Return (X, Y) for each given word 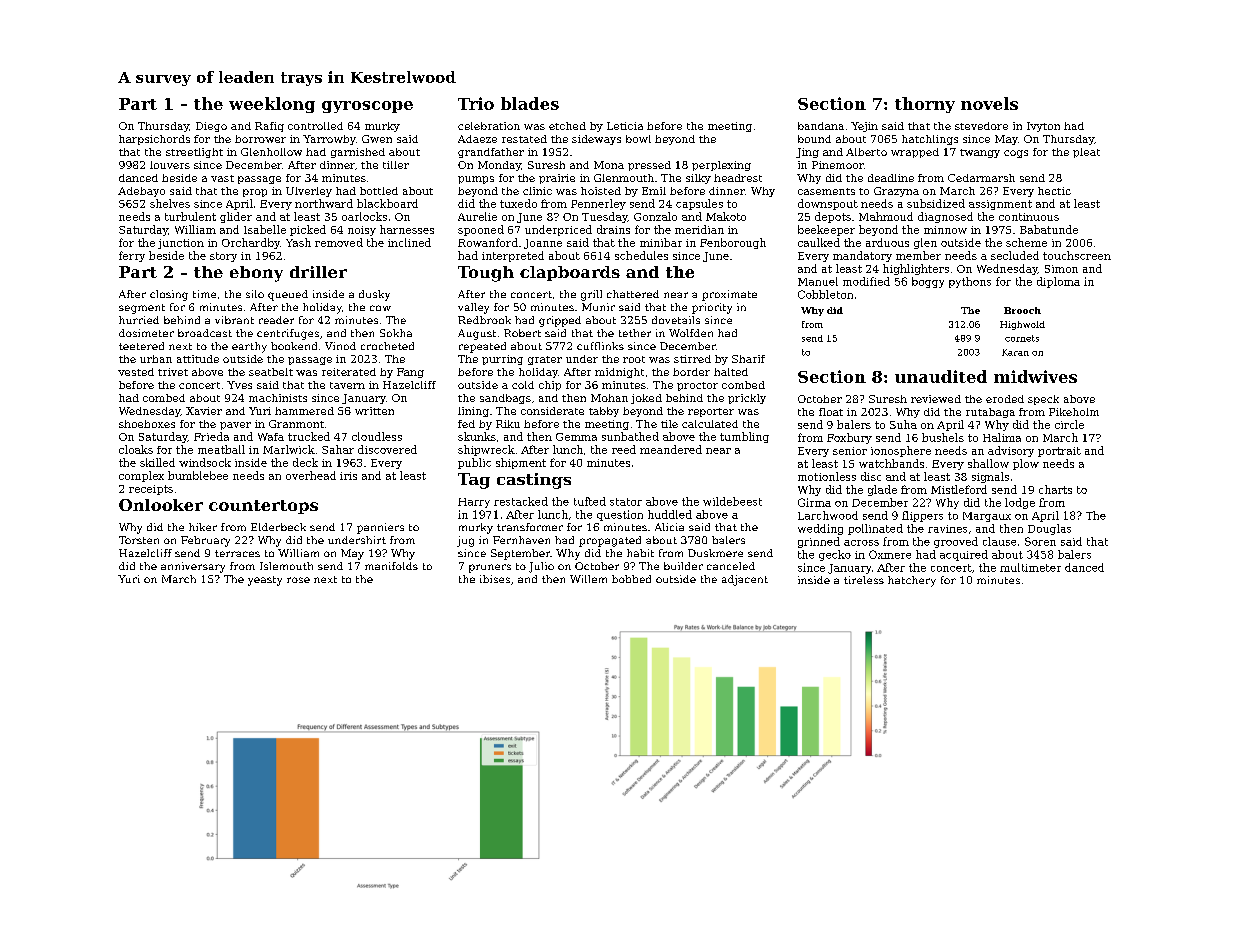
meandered (671, 449)
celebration (489, 126)
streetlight (194, 153)
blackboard (387, 203)
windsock (205, 462)
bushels (943, 437)
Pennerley (598, 204)
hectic (1054, 191)
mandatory (862, 256)
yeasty (265, 581)
